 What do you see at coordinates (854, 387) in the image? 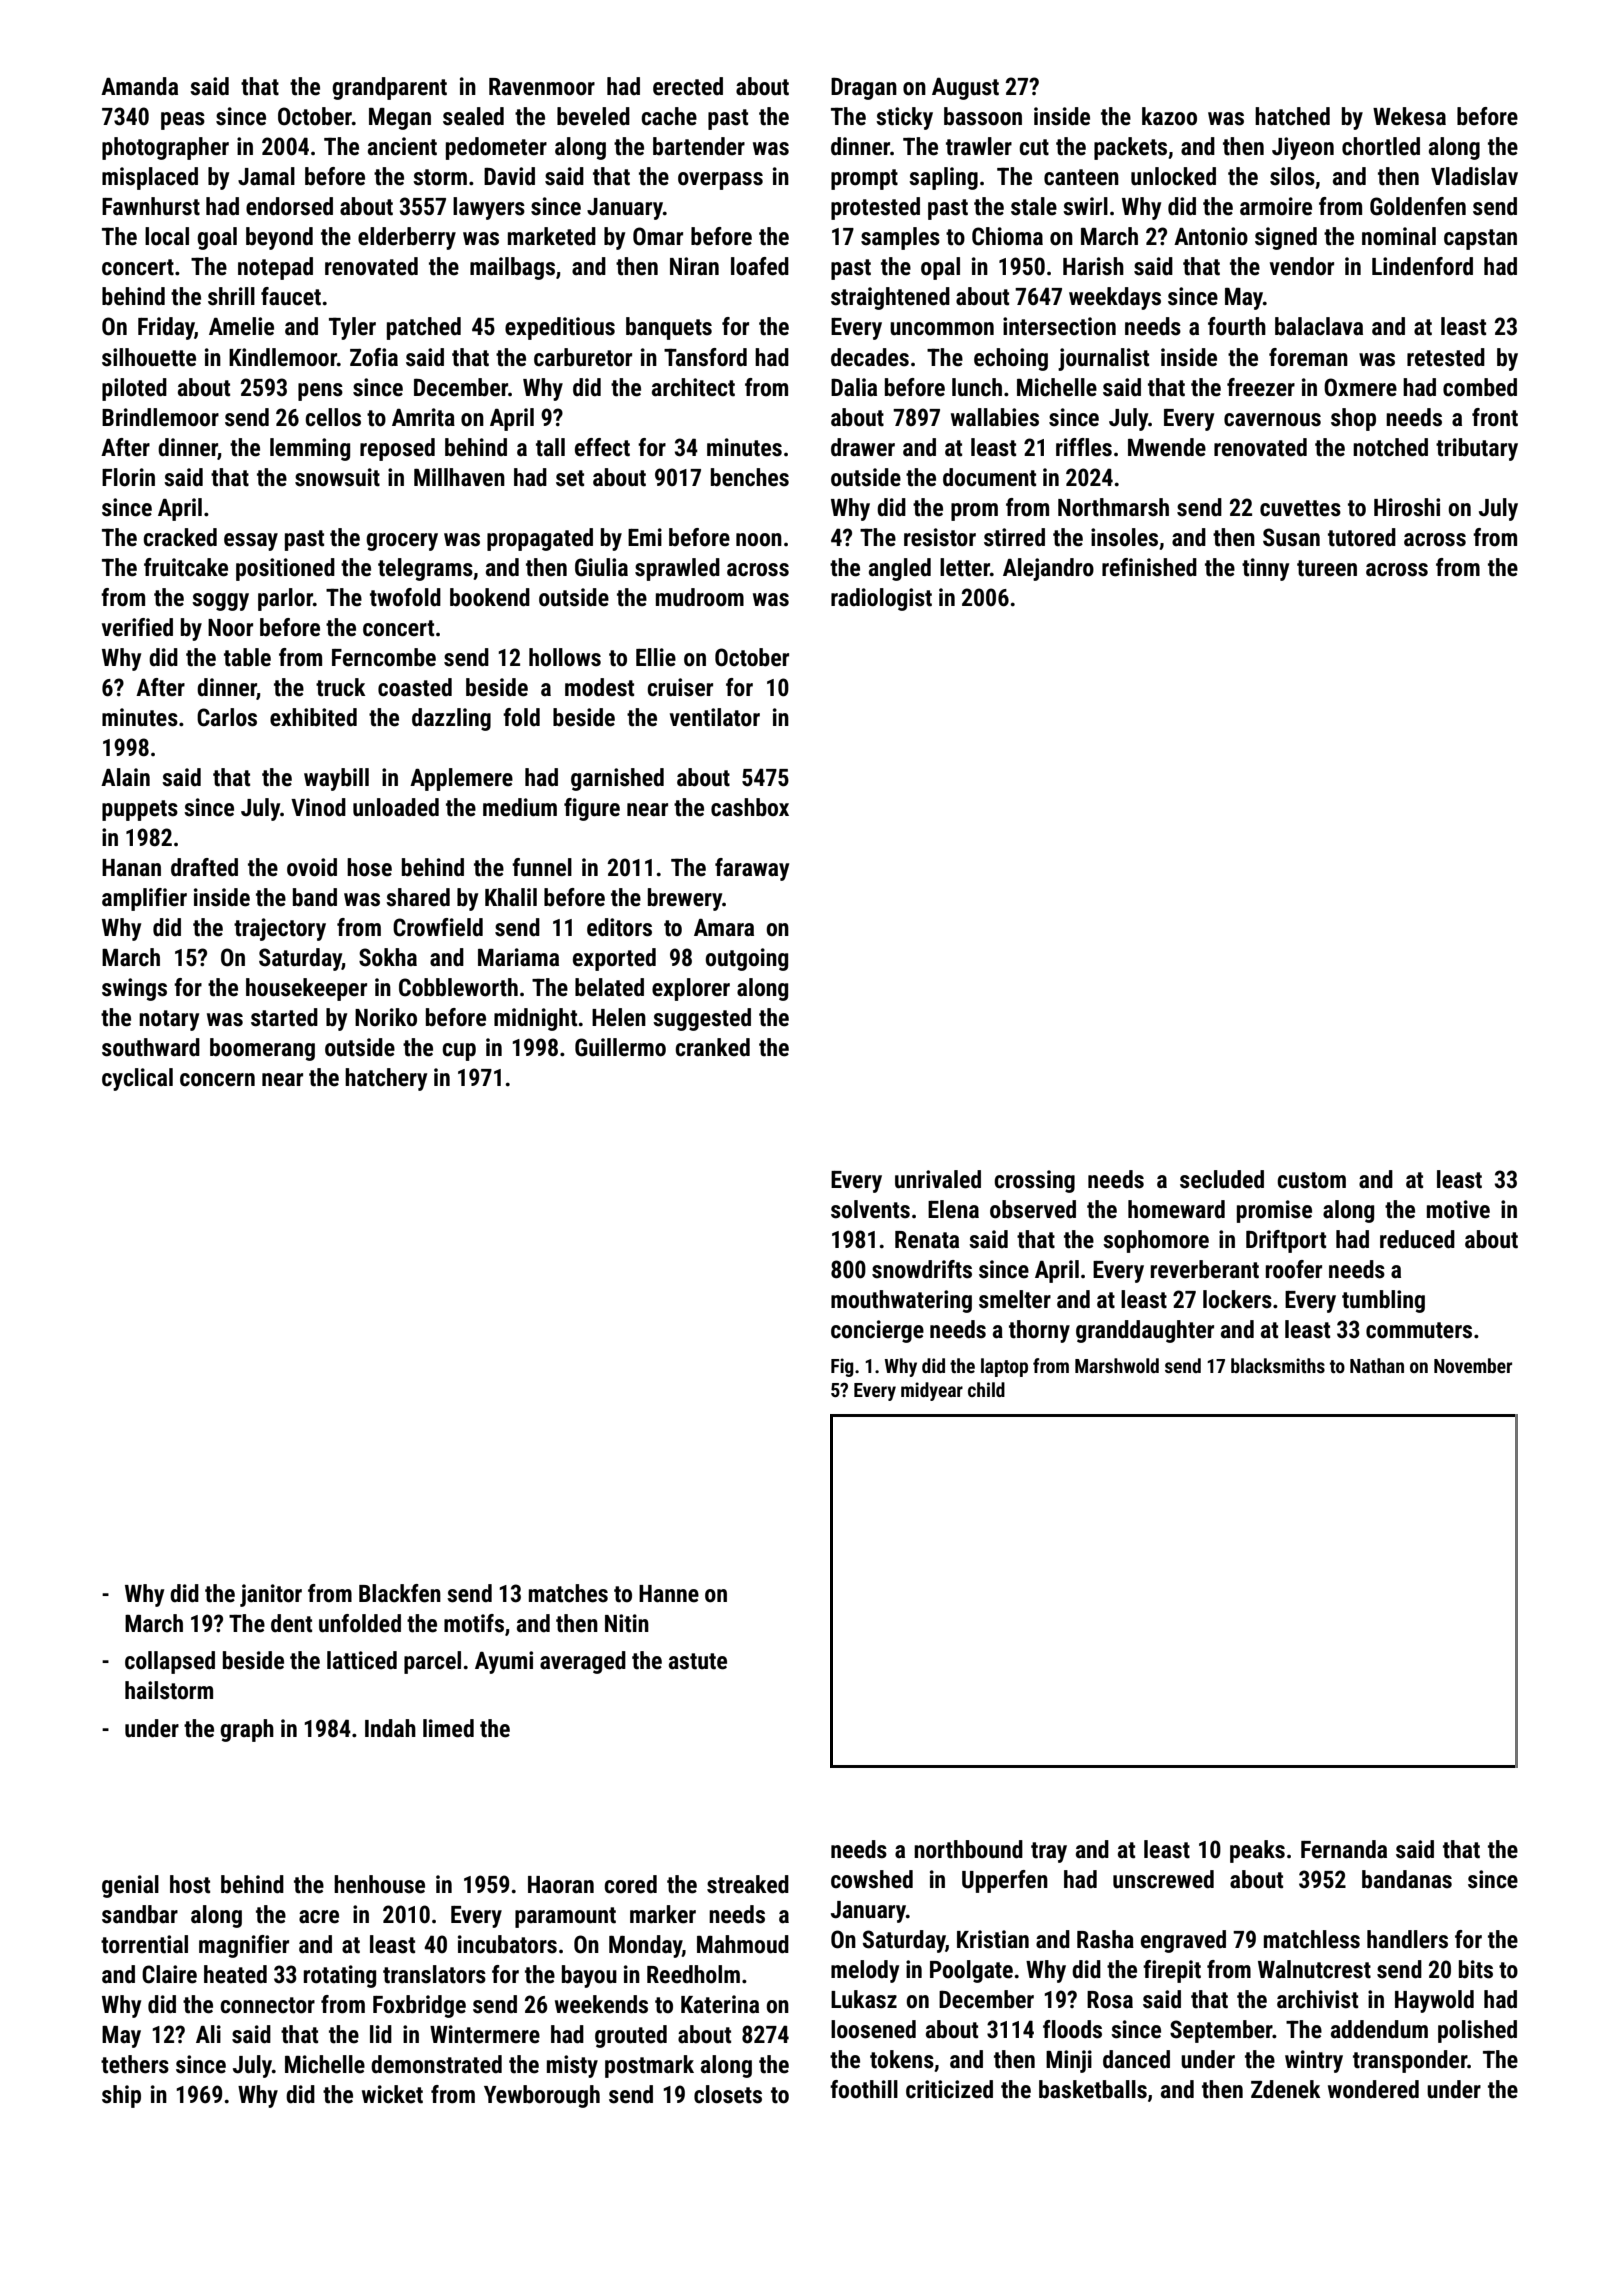
I see `Dalia` at bounding box center [854, 387].
